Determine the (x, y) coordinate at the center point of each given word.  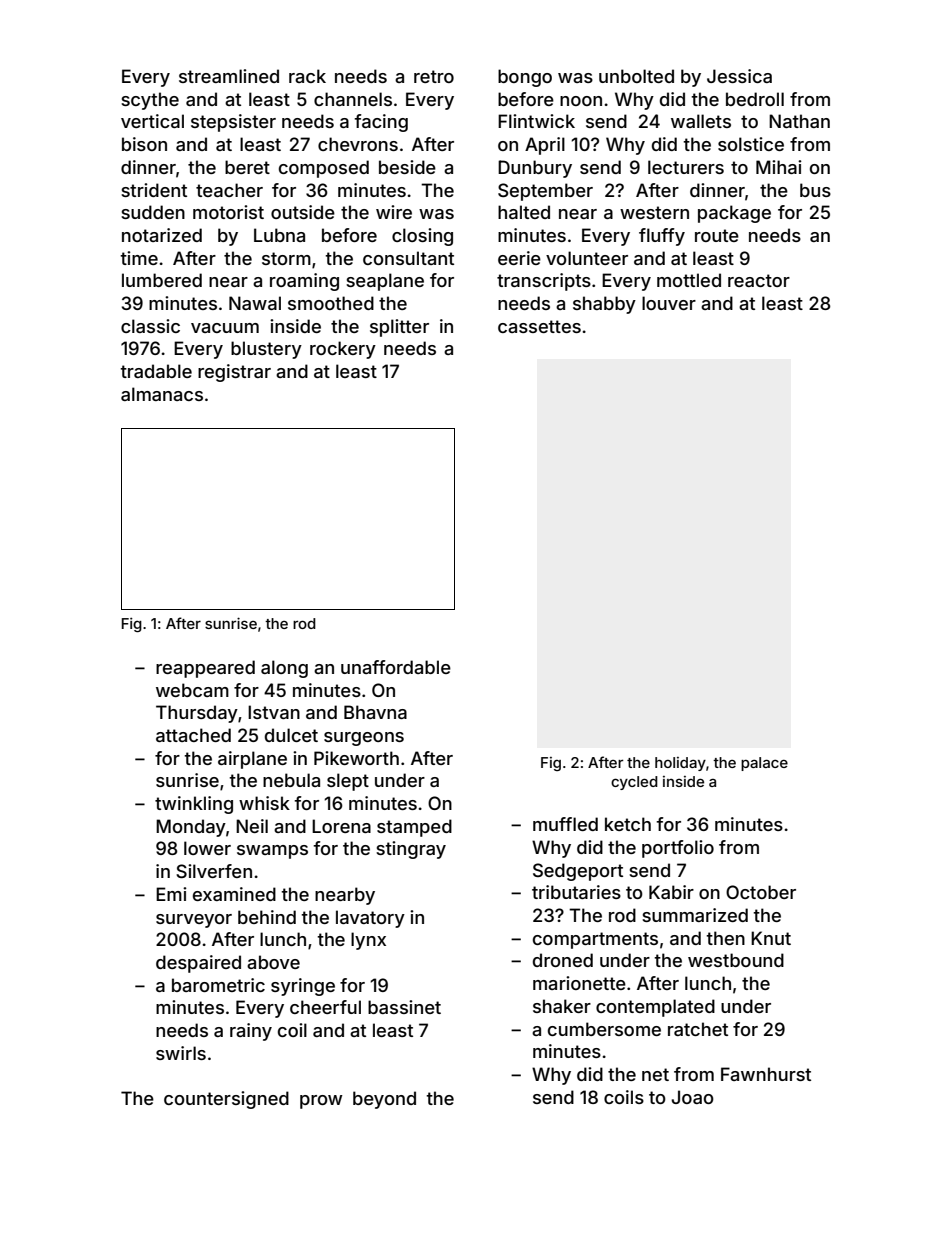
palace (764, 764)
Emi (171, 894)
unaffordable (396, 667)
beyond (384, 1100)
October (761, 892)
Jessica (739, 76)
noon (581, 101)
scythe (150, 101)
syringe (303, 987)
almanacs (162, 394)
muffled (565, 824)
